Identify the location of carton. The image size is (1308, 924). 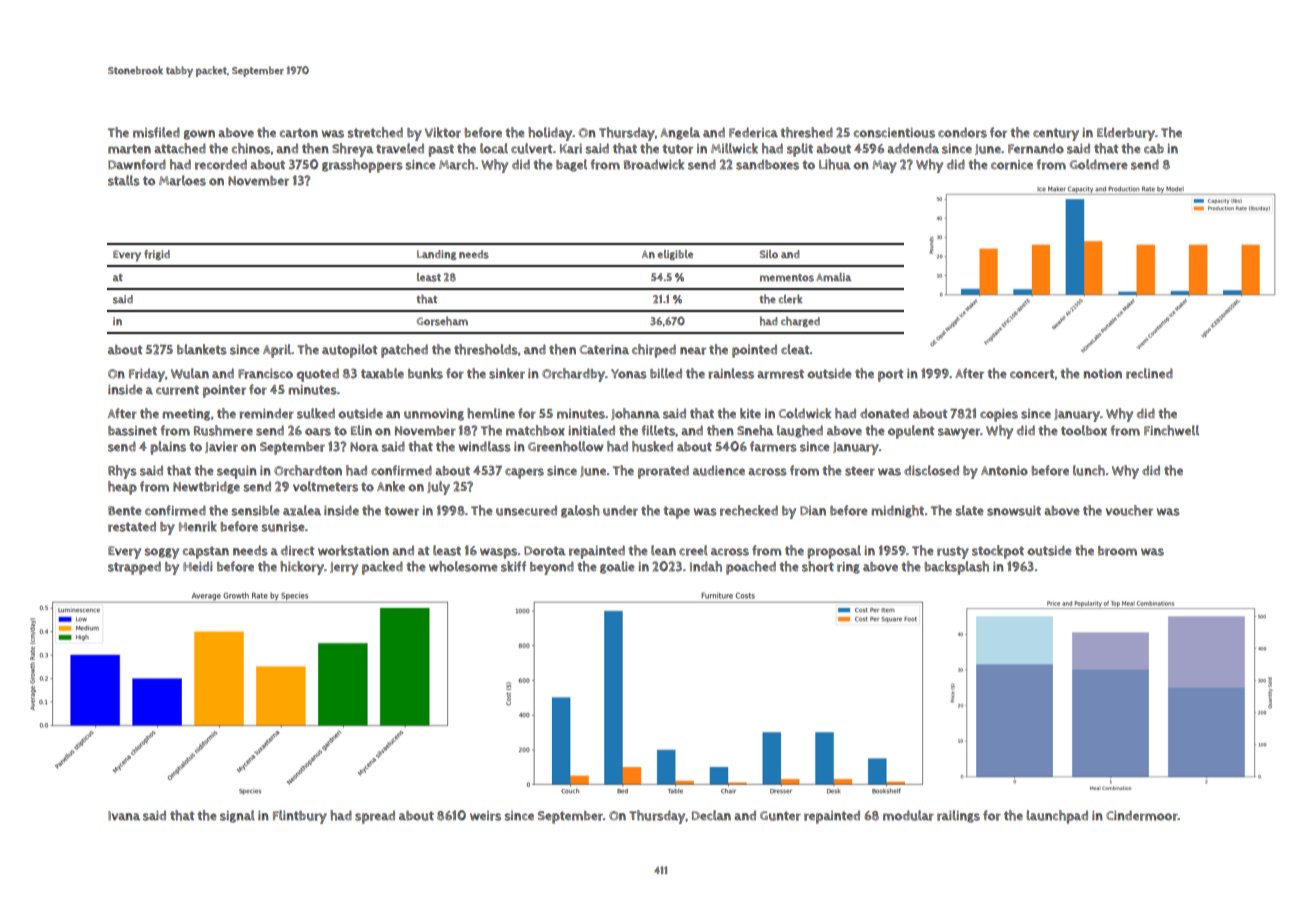
(299, 133).
